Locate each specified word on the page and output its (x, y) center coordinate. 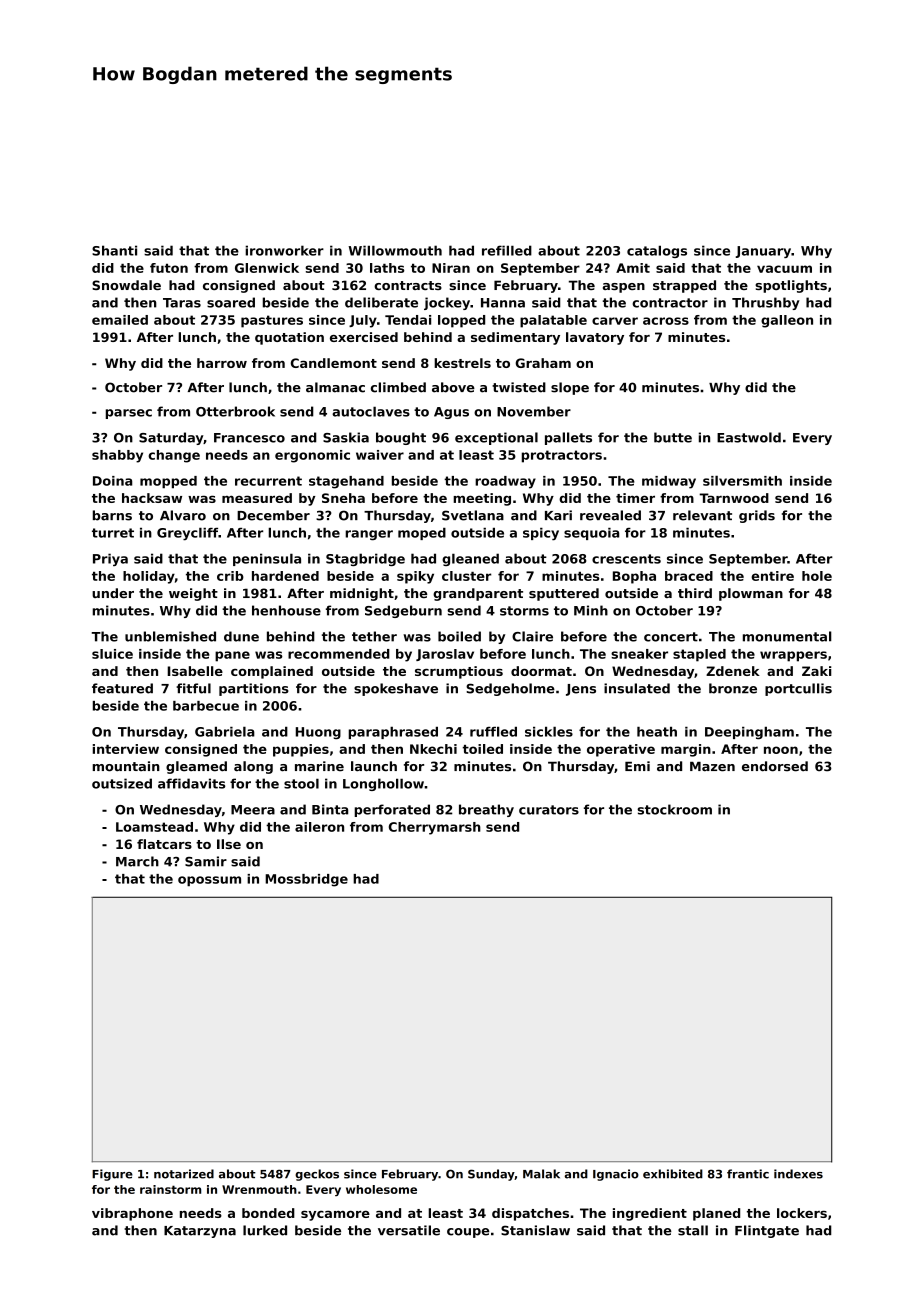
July (363, 321)
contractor (670, 303)
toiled (483, 749)
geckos (317, 1175)
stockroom (674, 809)
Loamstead (154, 827)
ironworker (284, 250)
